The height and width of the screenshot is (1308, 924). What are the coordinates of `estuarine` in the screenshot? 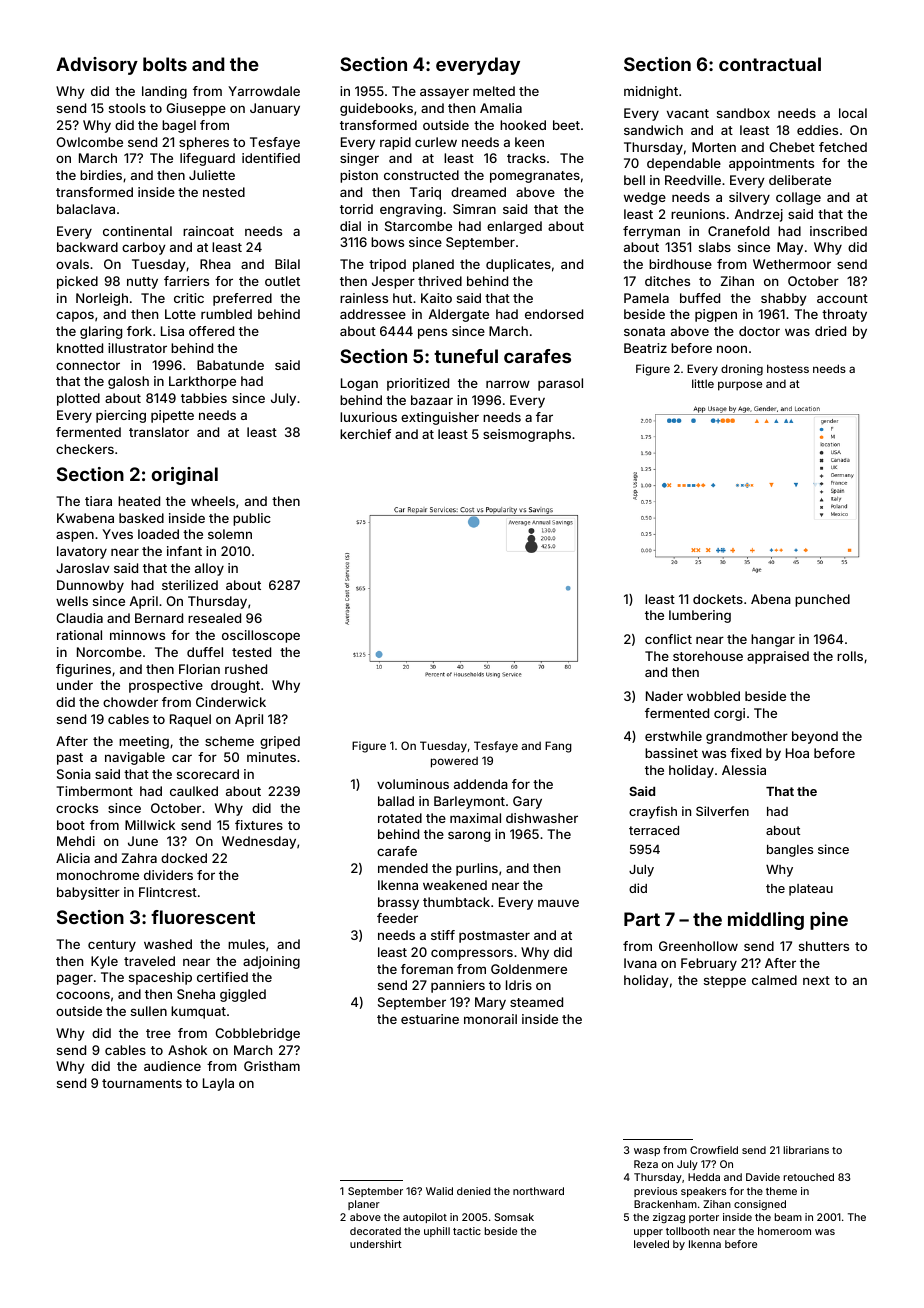 It's located at (430, 1019).
